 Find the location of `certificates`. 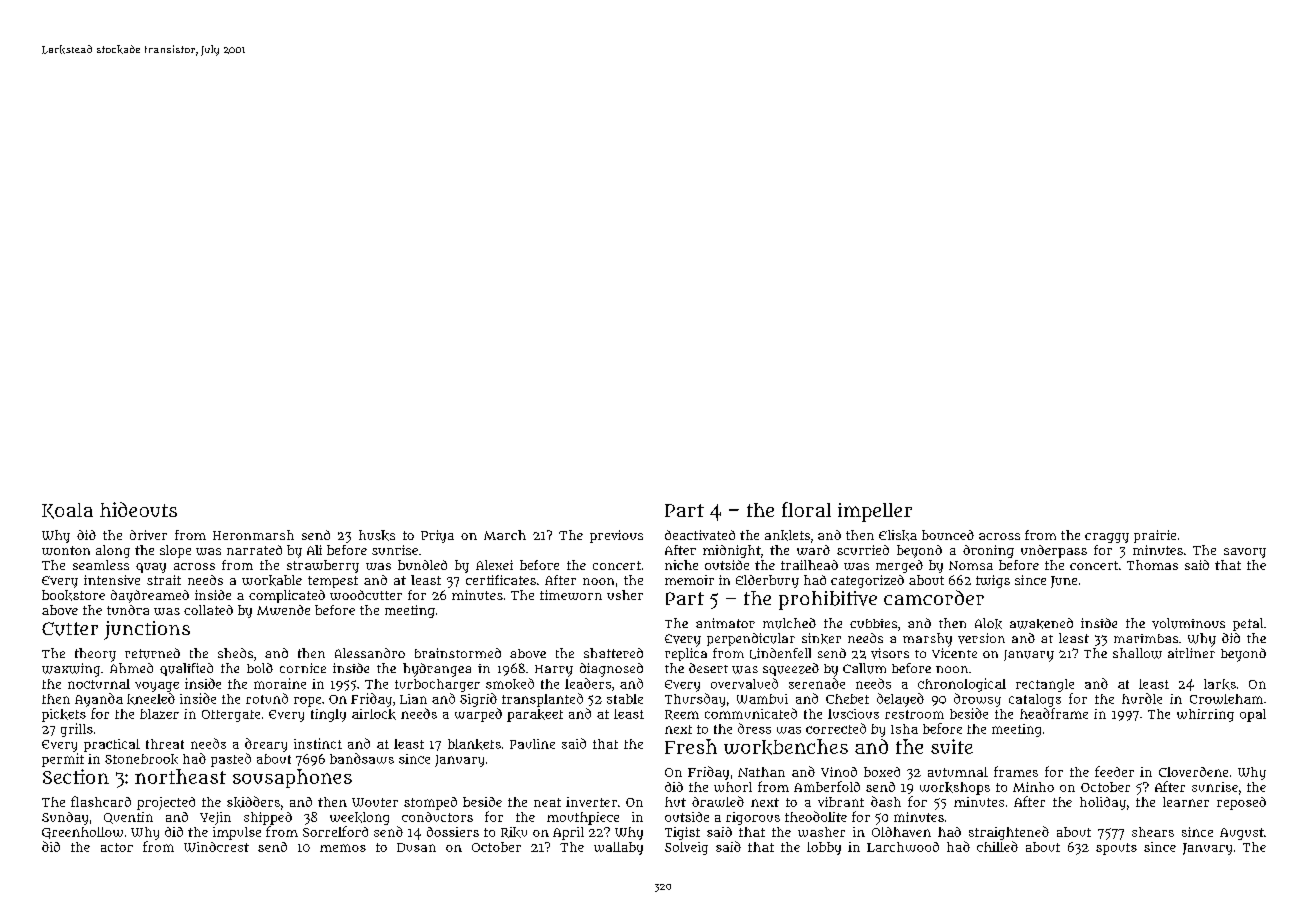

certificates is located at coordinates (501, 580).
